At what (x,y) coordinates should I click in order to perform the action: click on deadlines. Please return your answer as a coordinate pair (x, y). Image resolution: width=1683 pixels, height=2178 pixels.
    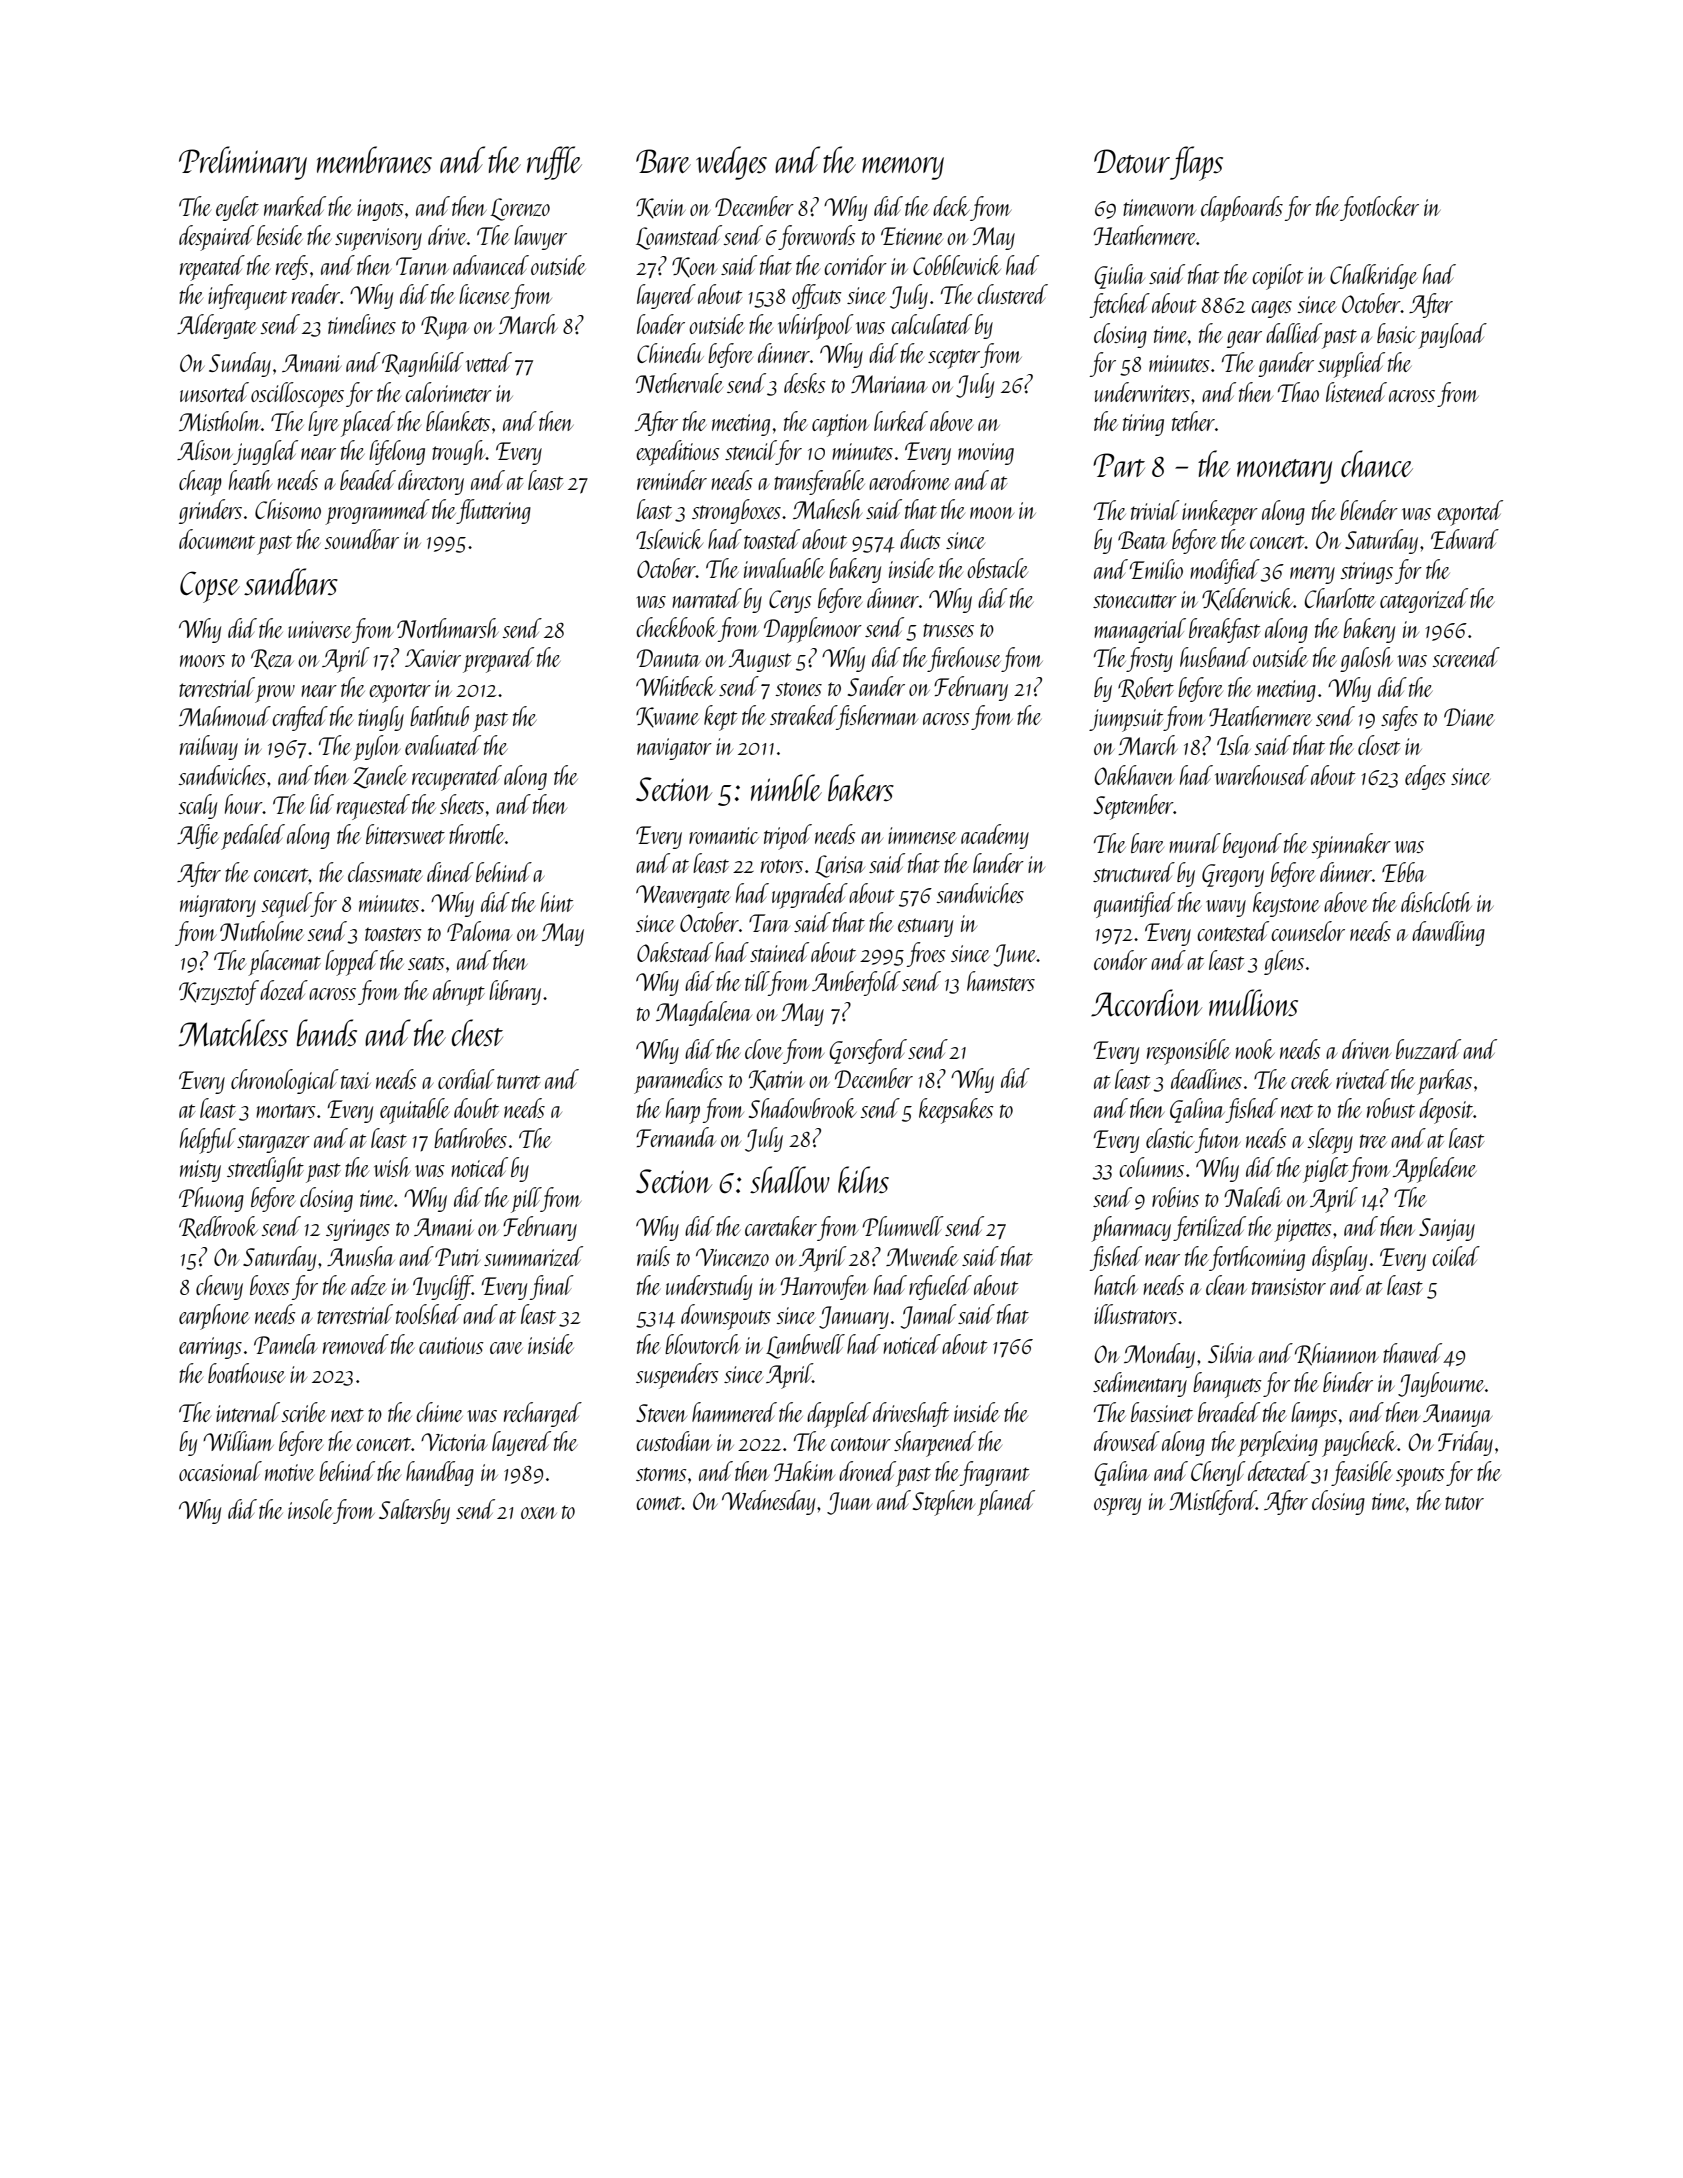
    Looking at the image, I should click on (1206, 1079).
